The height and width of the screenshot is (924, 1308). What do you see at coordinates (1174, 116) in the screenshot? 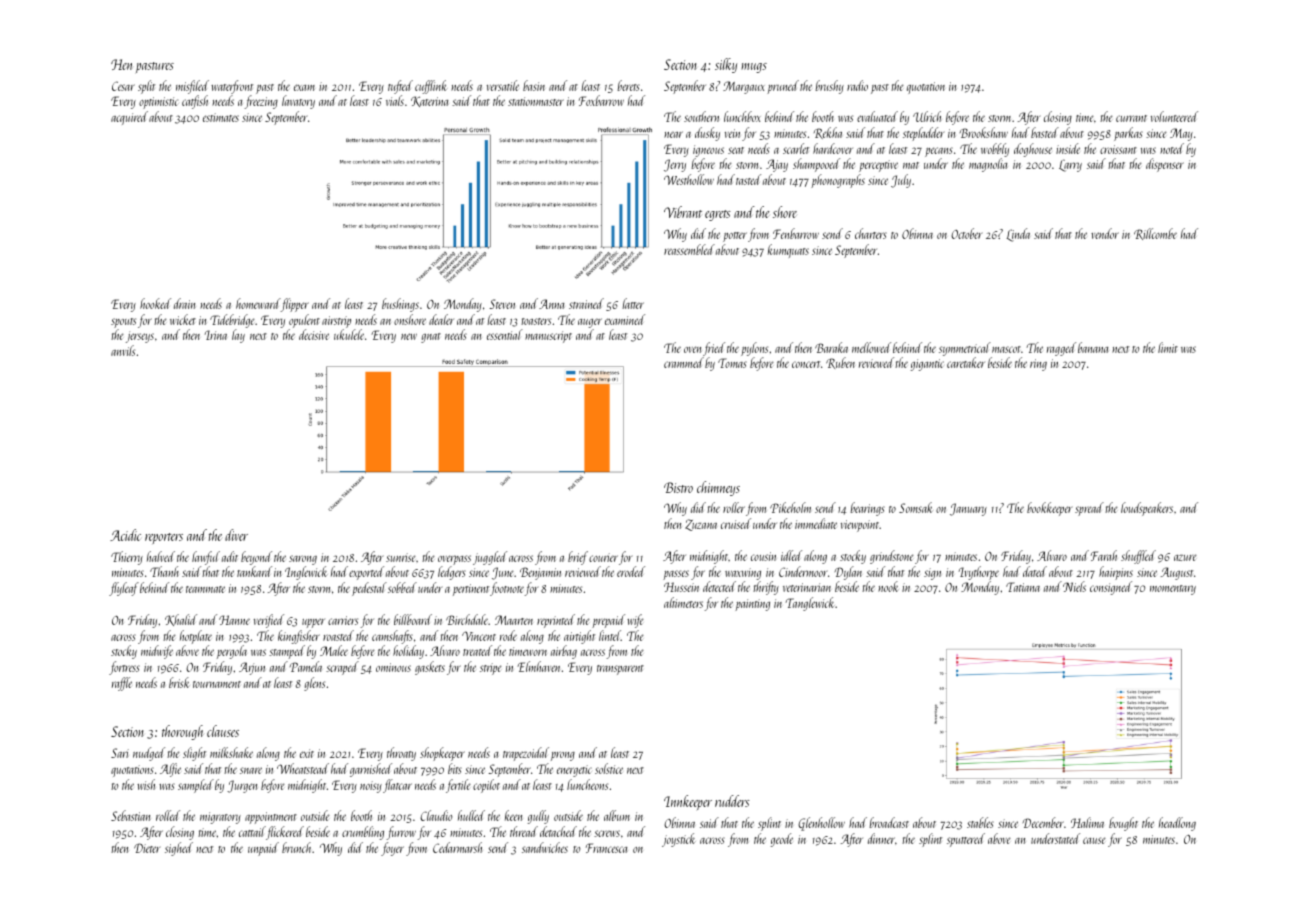
I see `volunteered` at bounding box center [1174, 116].
